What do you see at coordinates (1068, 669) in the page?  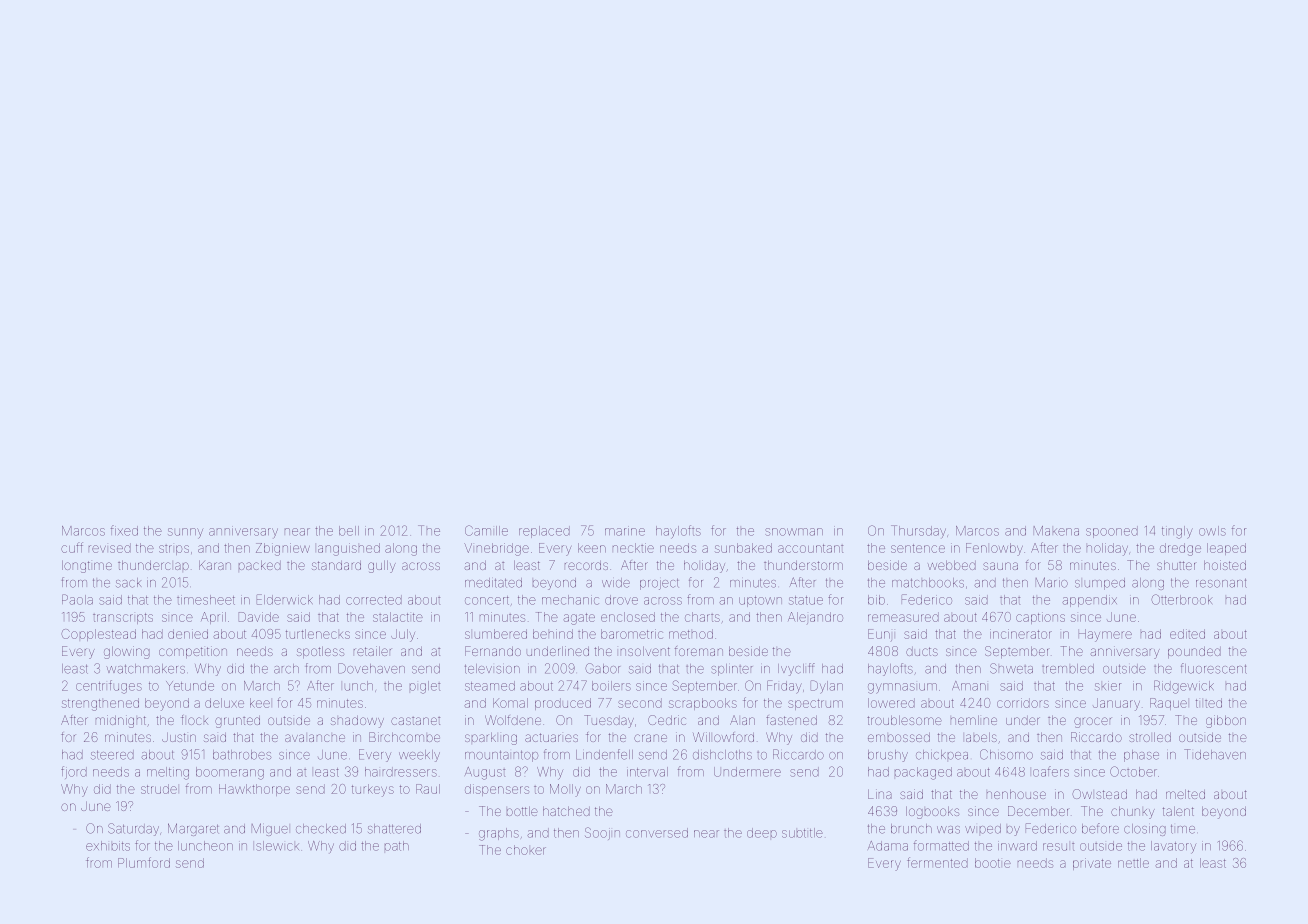 I see `trembled` at bounding box center [1068, 669].
